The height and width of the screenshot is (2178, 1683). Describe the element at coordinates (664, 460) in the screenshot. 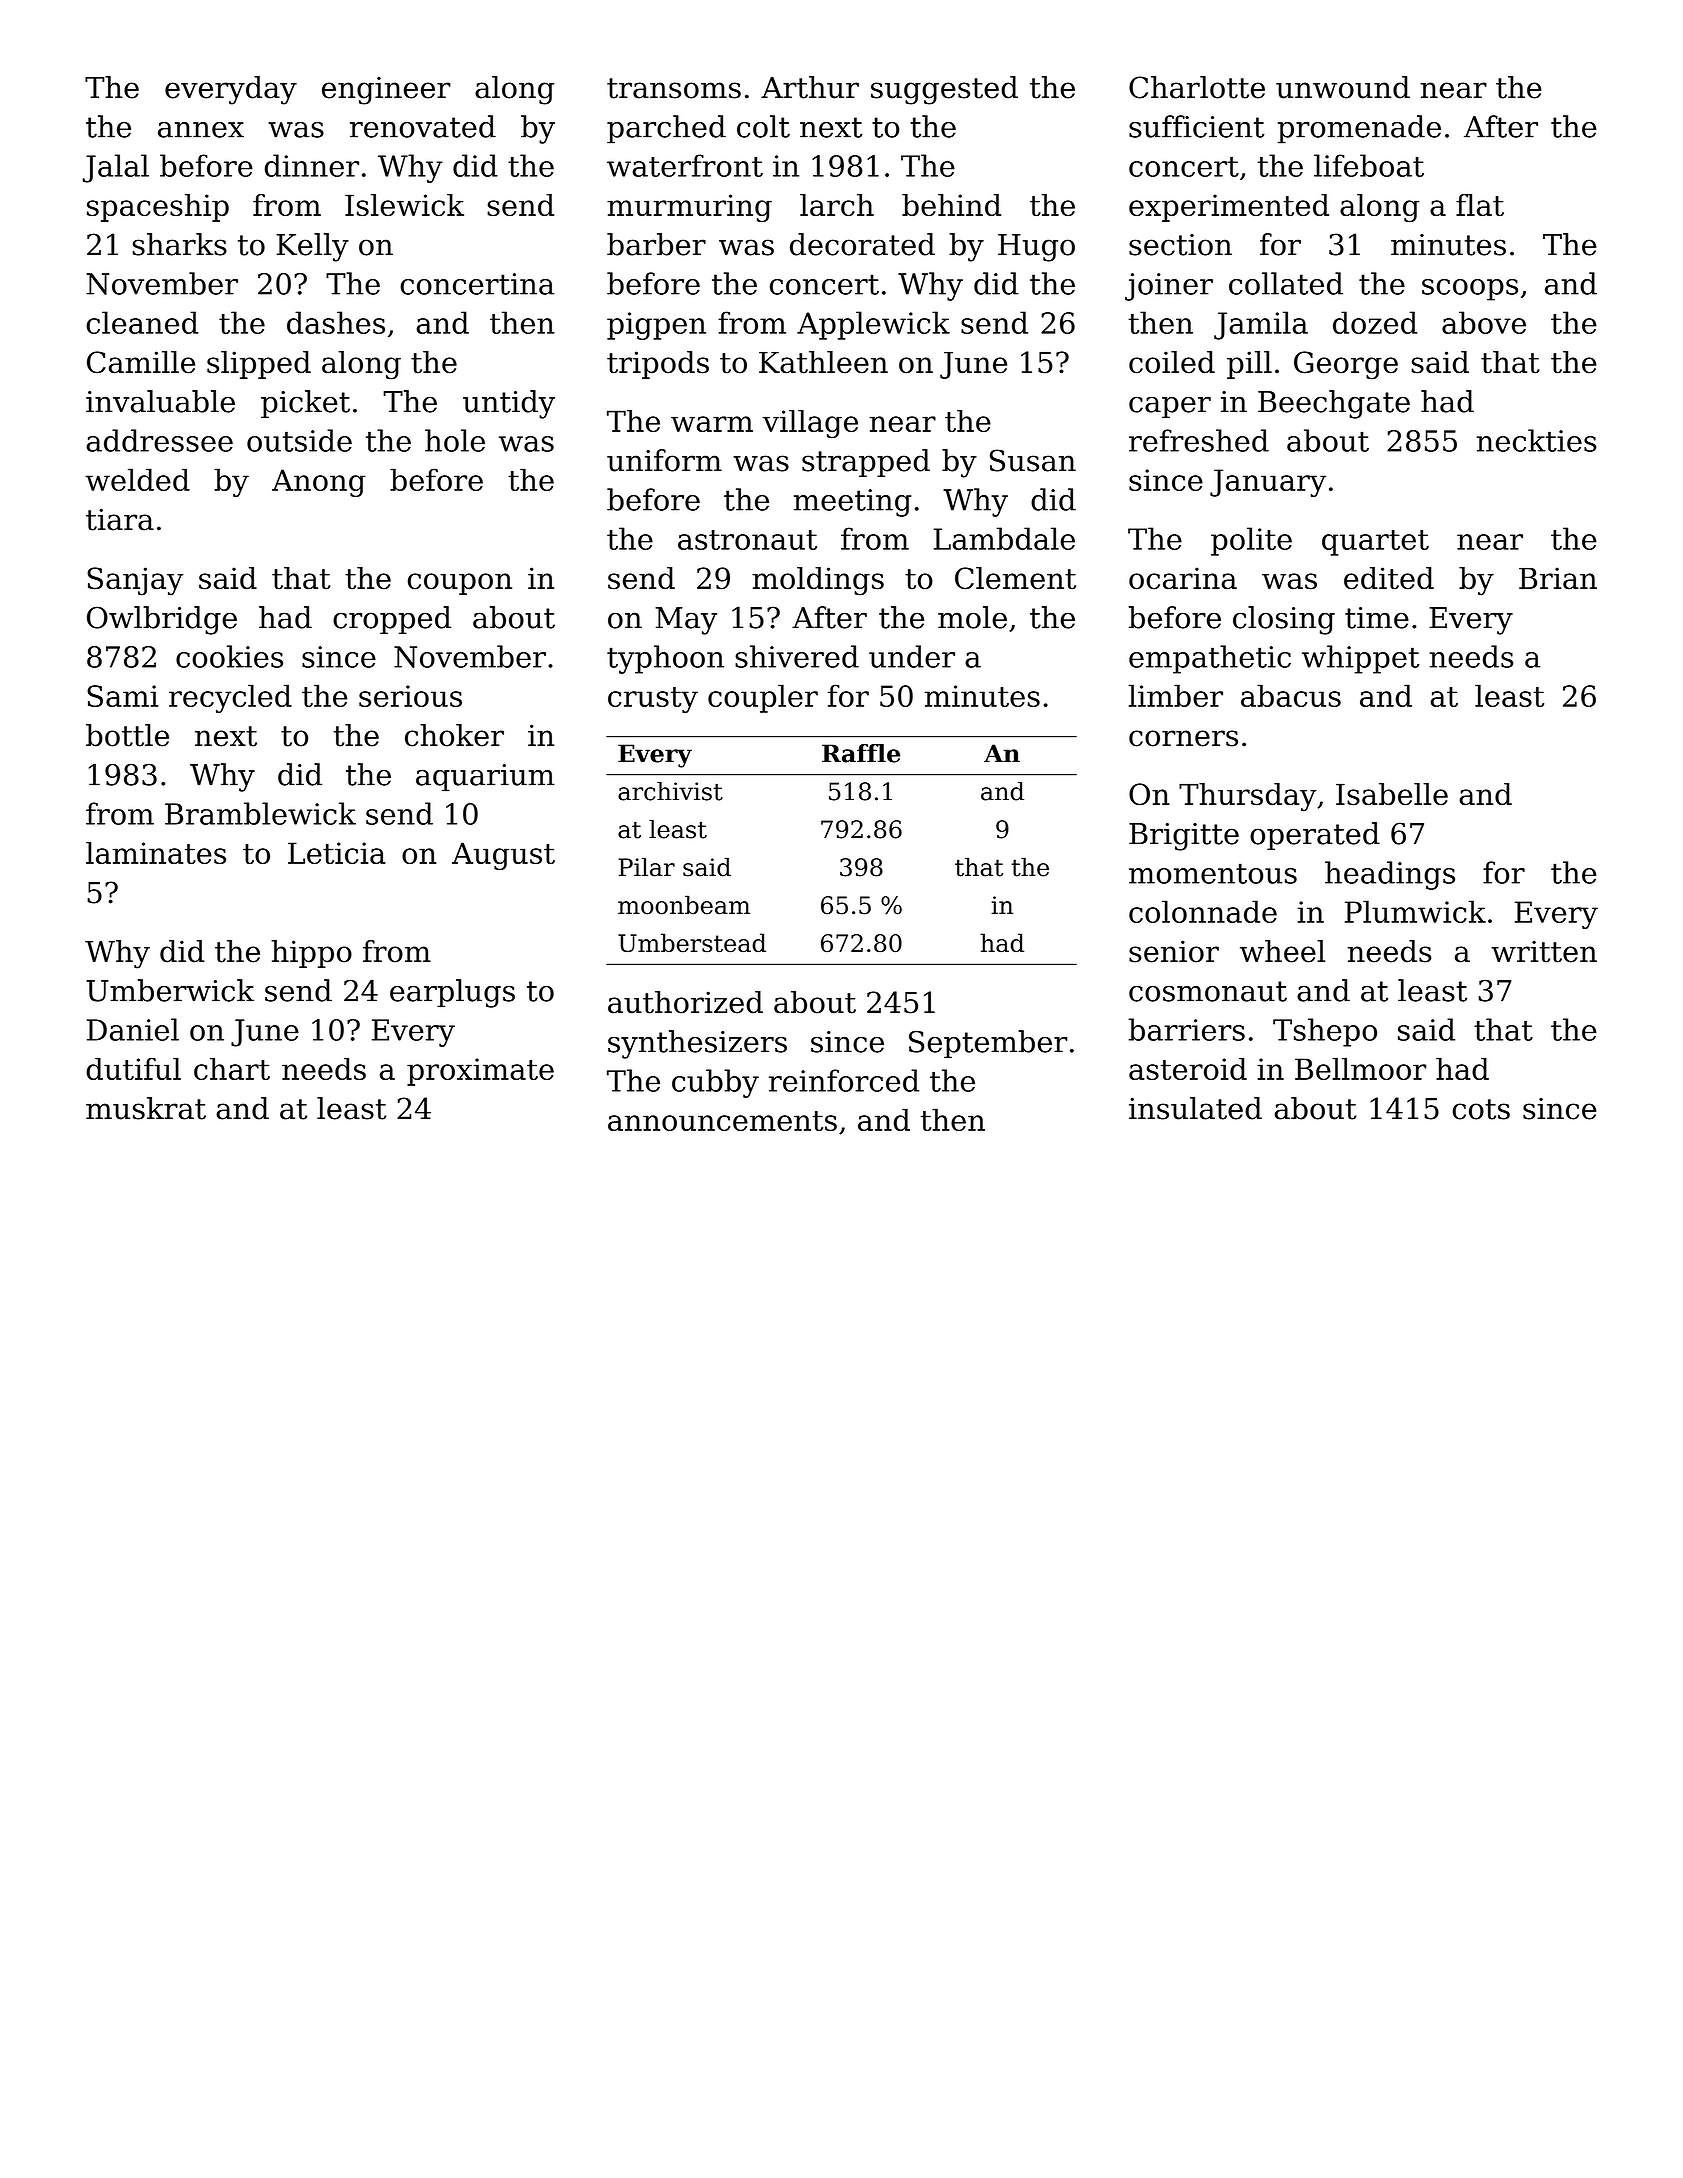

I see `uniform` at that location.
